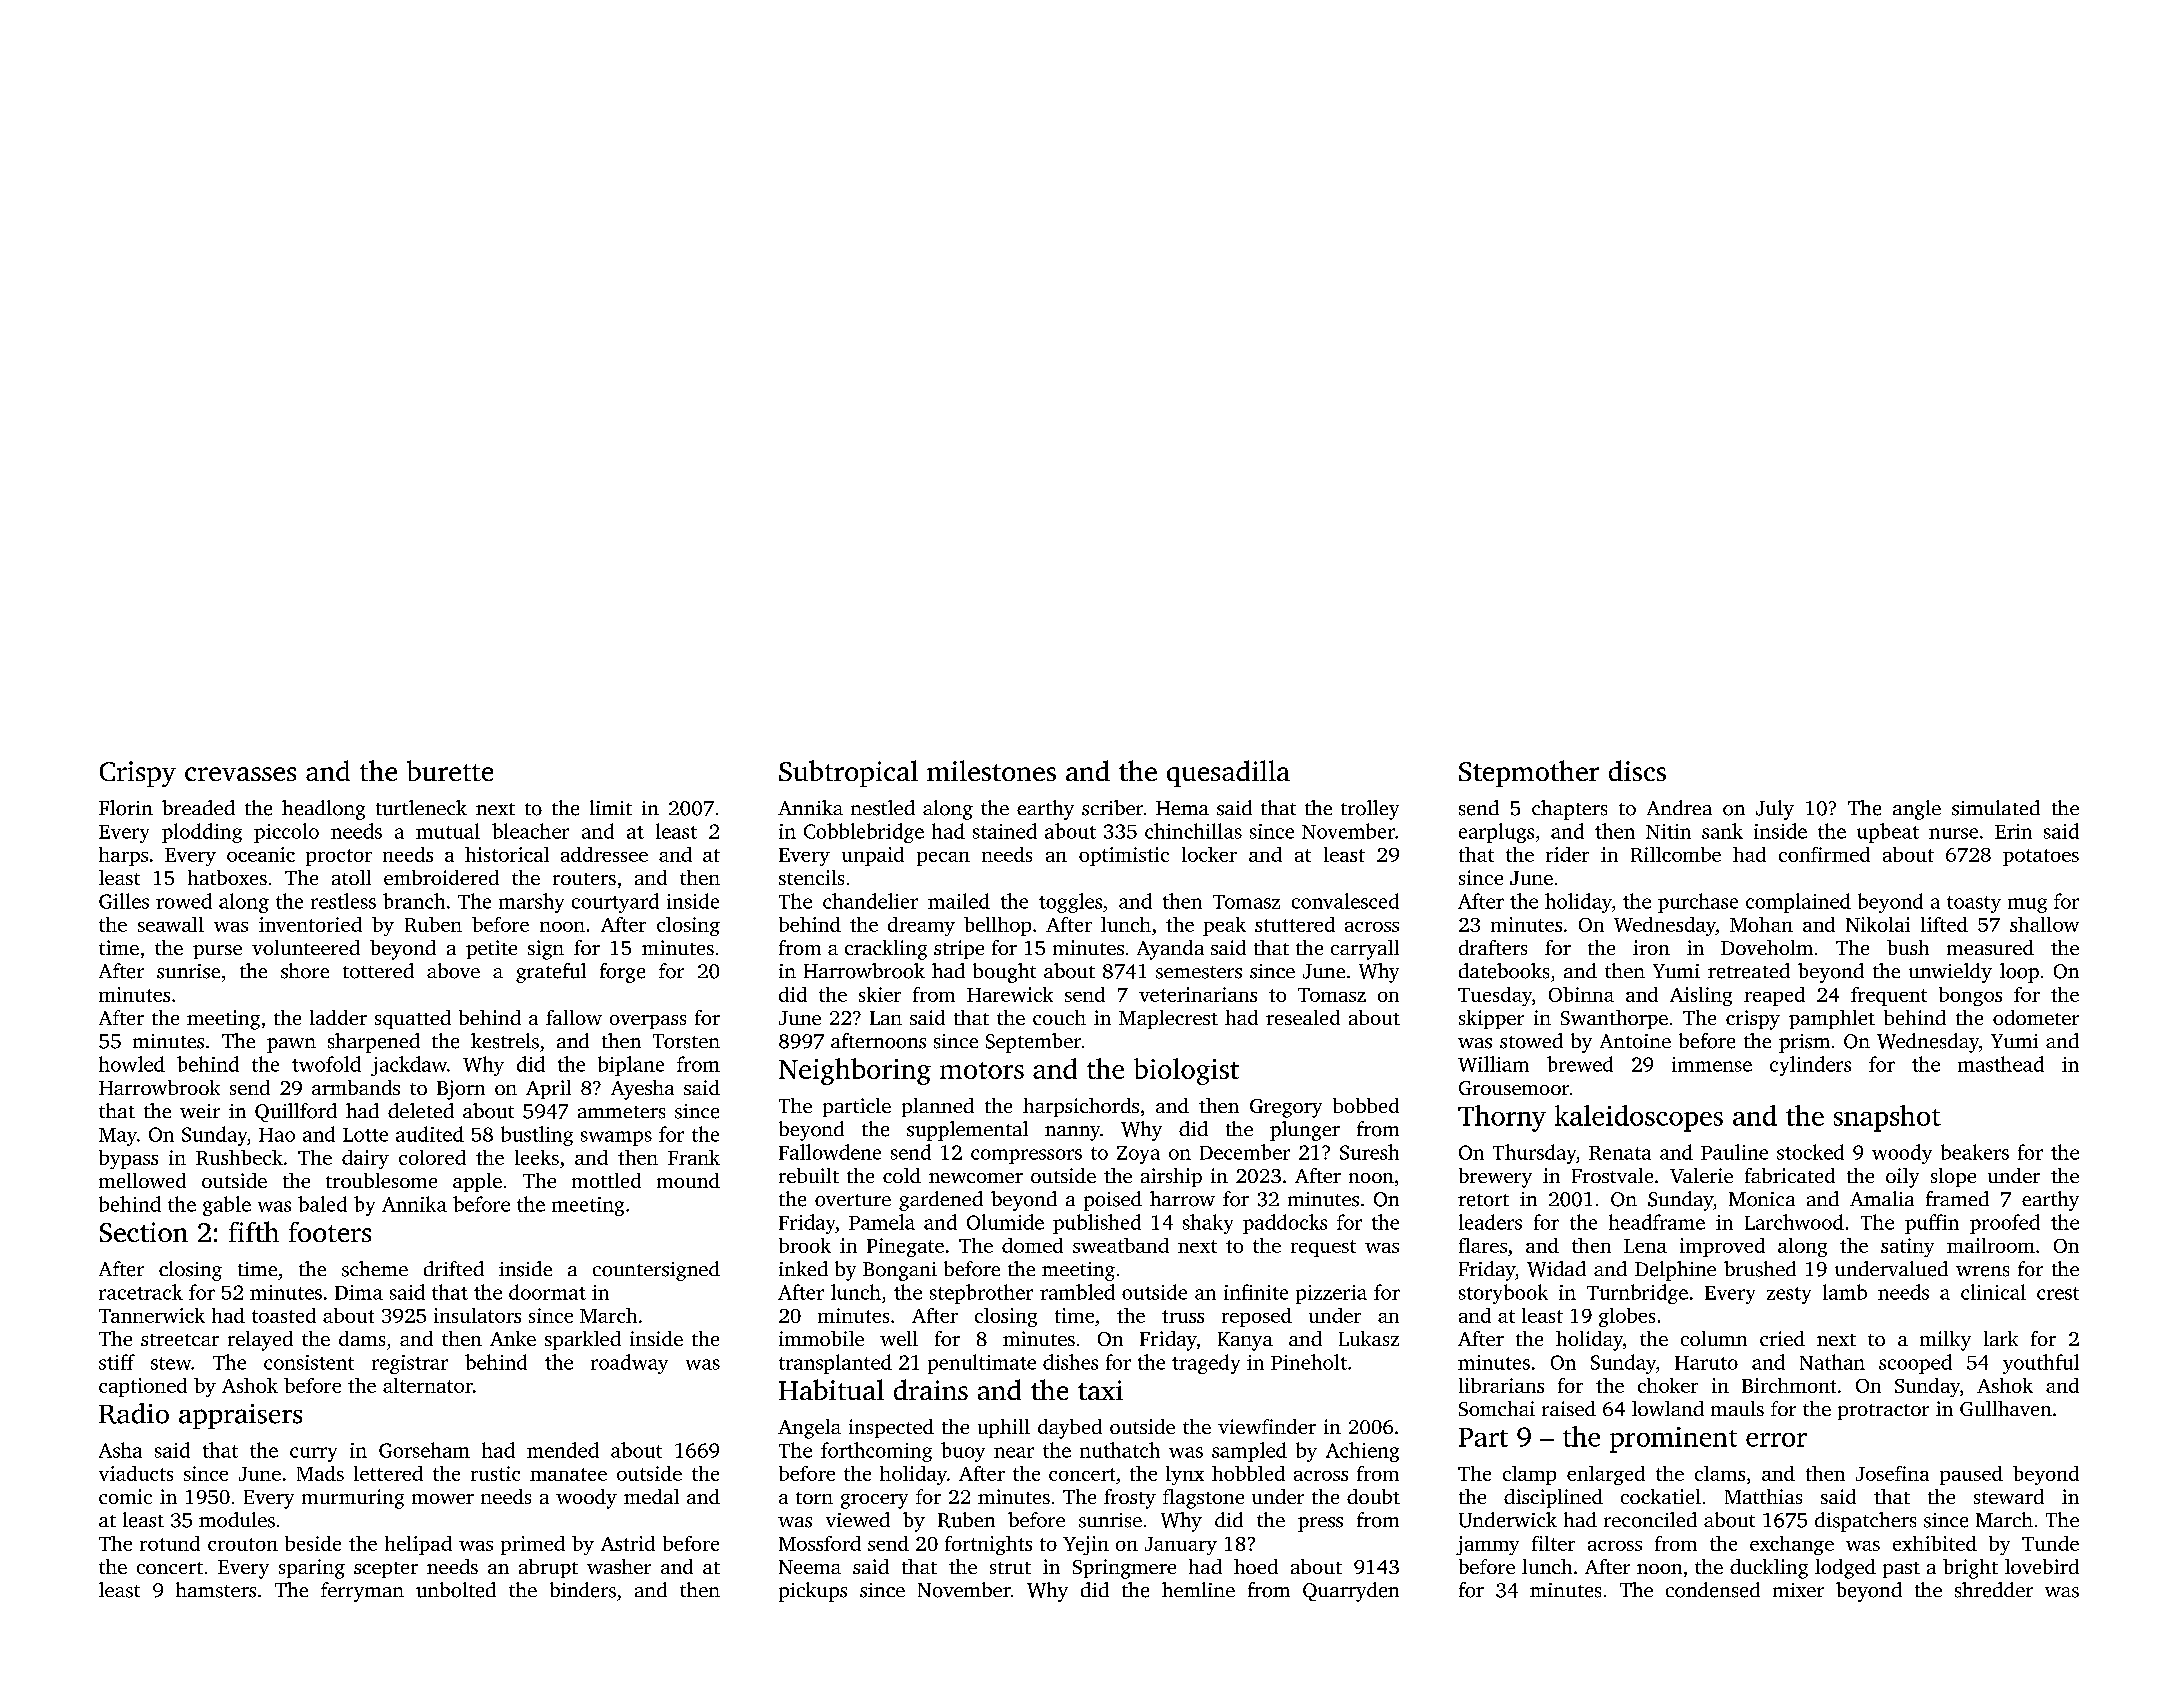 This page has width=2178, height=1683. I want to click on purse, so click(217, 952).
